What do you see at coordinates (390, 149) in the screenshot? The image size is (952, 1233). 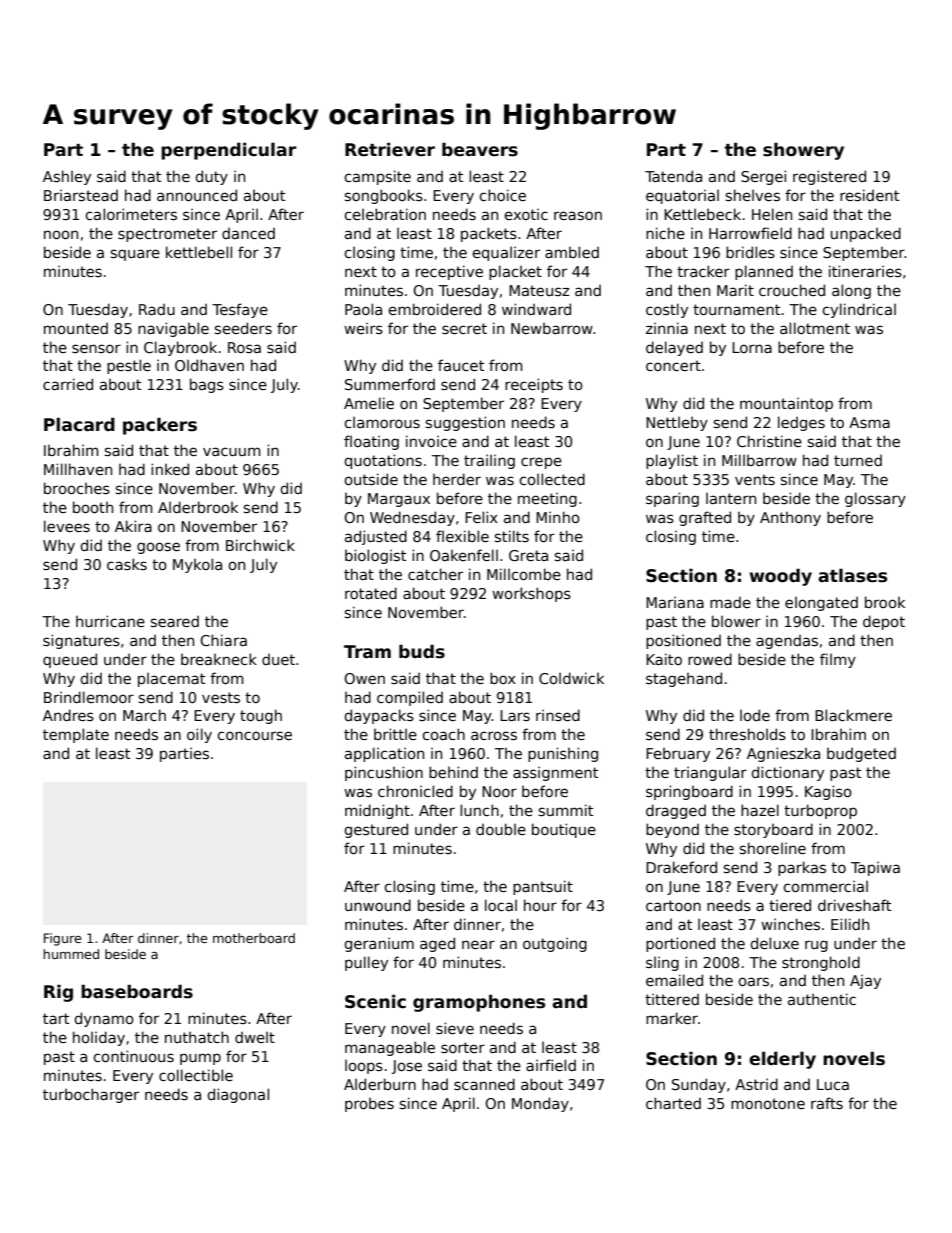 I see `Retriever` at bounding box center [390, 149].
